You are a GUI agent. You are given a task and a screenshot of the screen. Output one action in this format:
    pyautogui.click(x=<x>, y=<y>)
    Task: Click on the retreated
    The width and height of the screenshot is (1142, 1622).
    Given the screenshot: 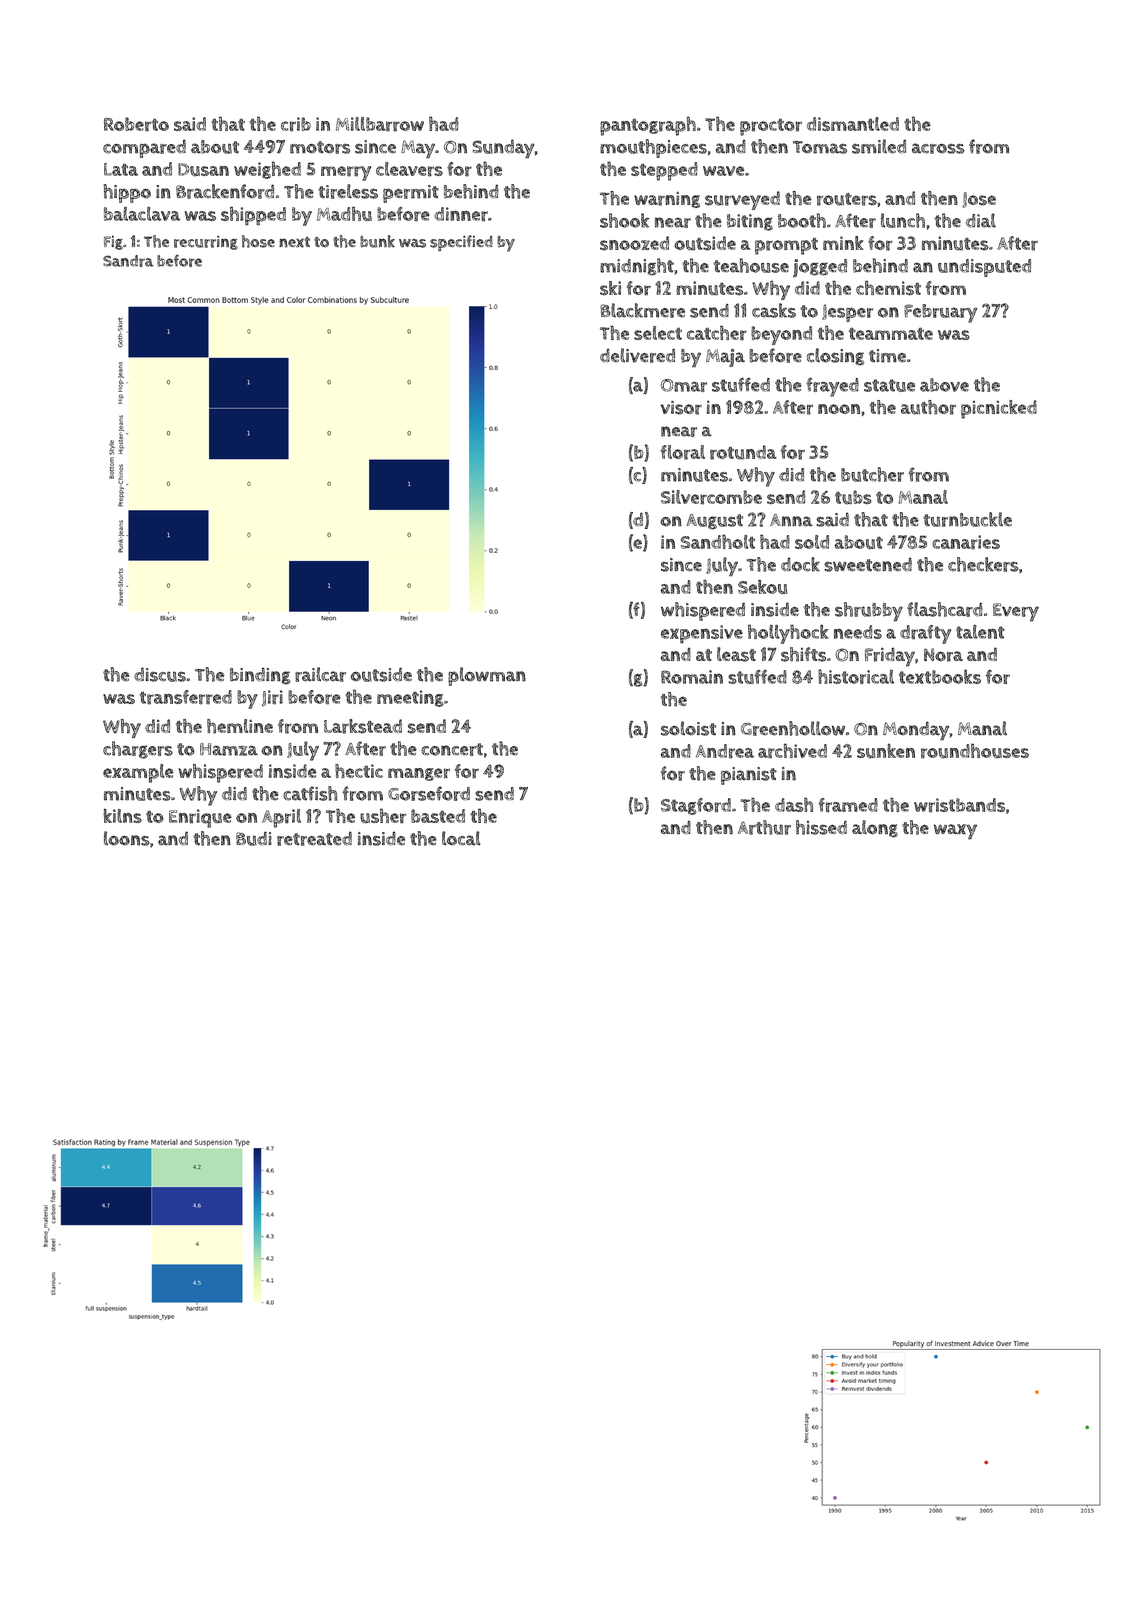 What is the action you would take?
    pyautogui.click(x=314, y=838)
